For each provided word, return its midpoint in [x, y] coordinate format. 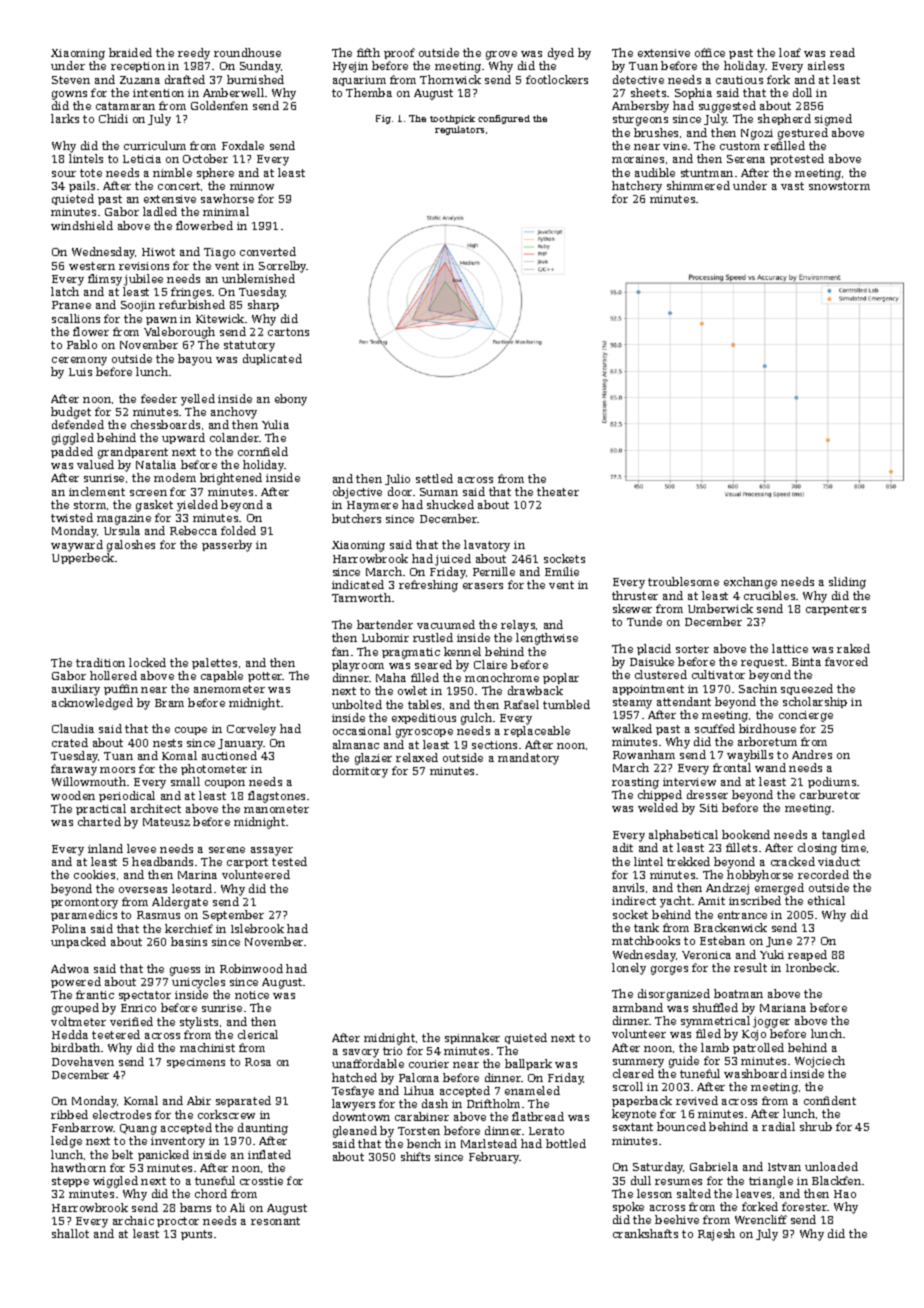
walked [632, 728]
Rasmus [158, 915]
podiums [832, 782]
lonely [629, 969]
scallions [76, 318]
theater [558, 491]
